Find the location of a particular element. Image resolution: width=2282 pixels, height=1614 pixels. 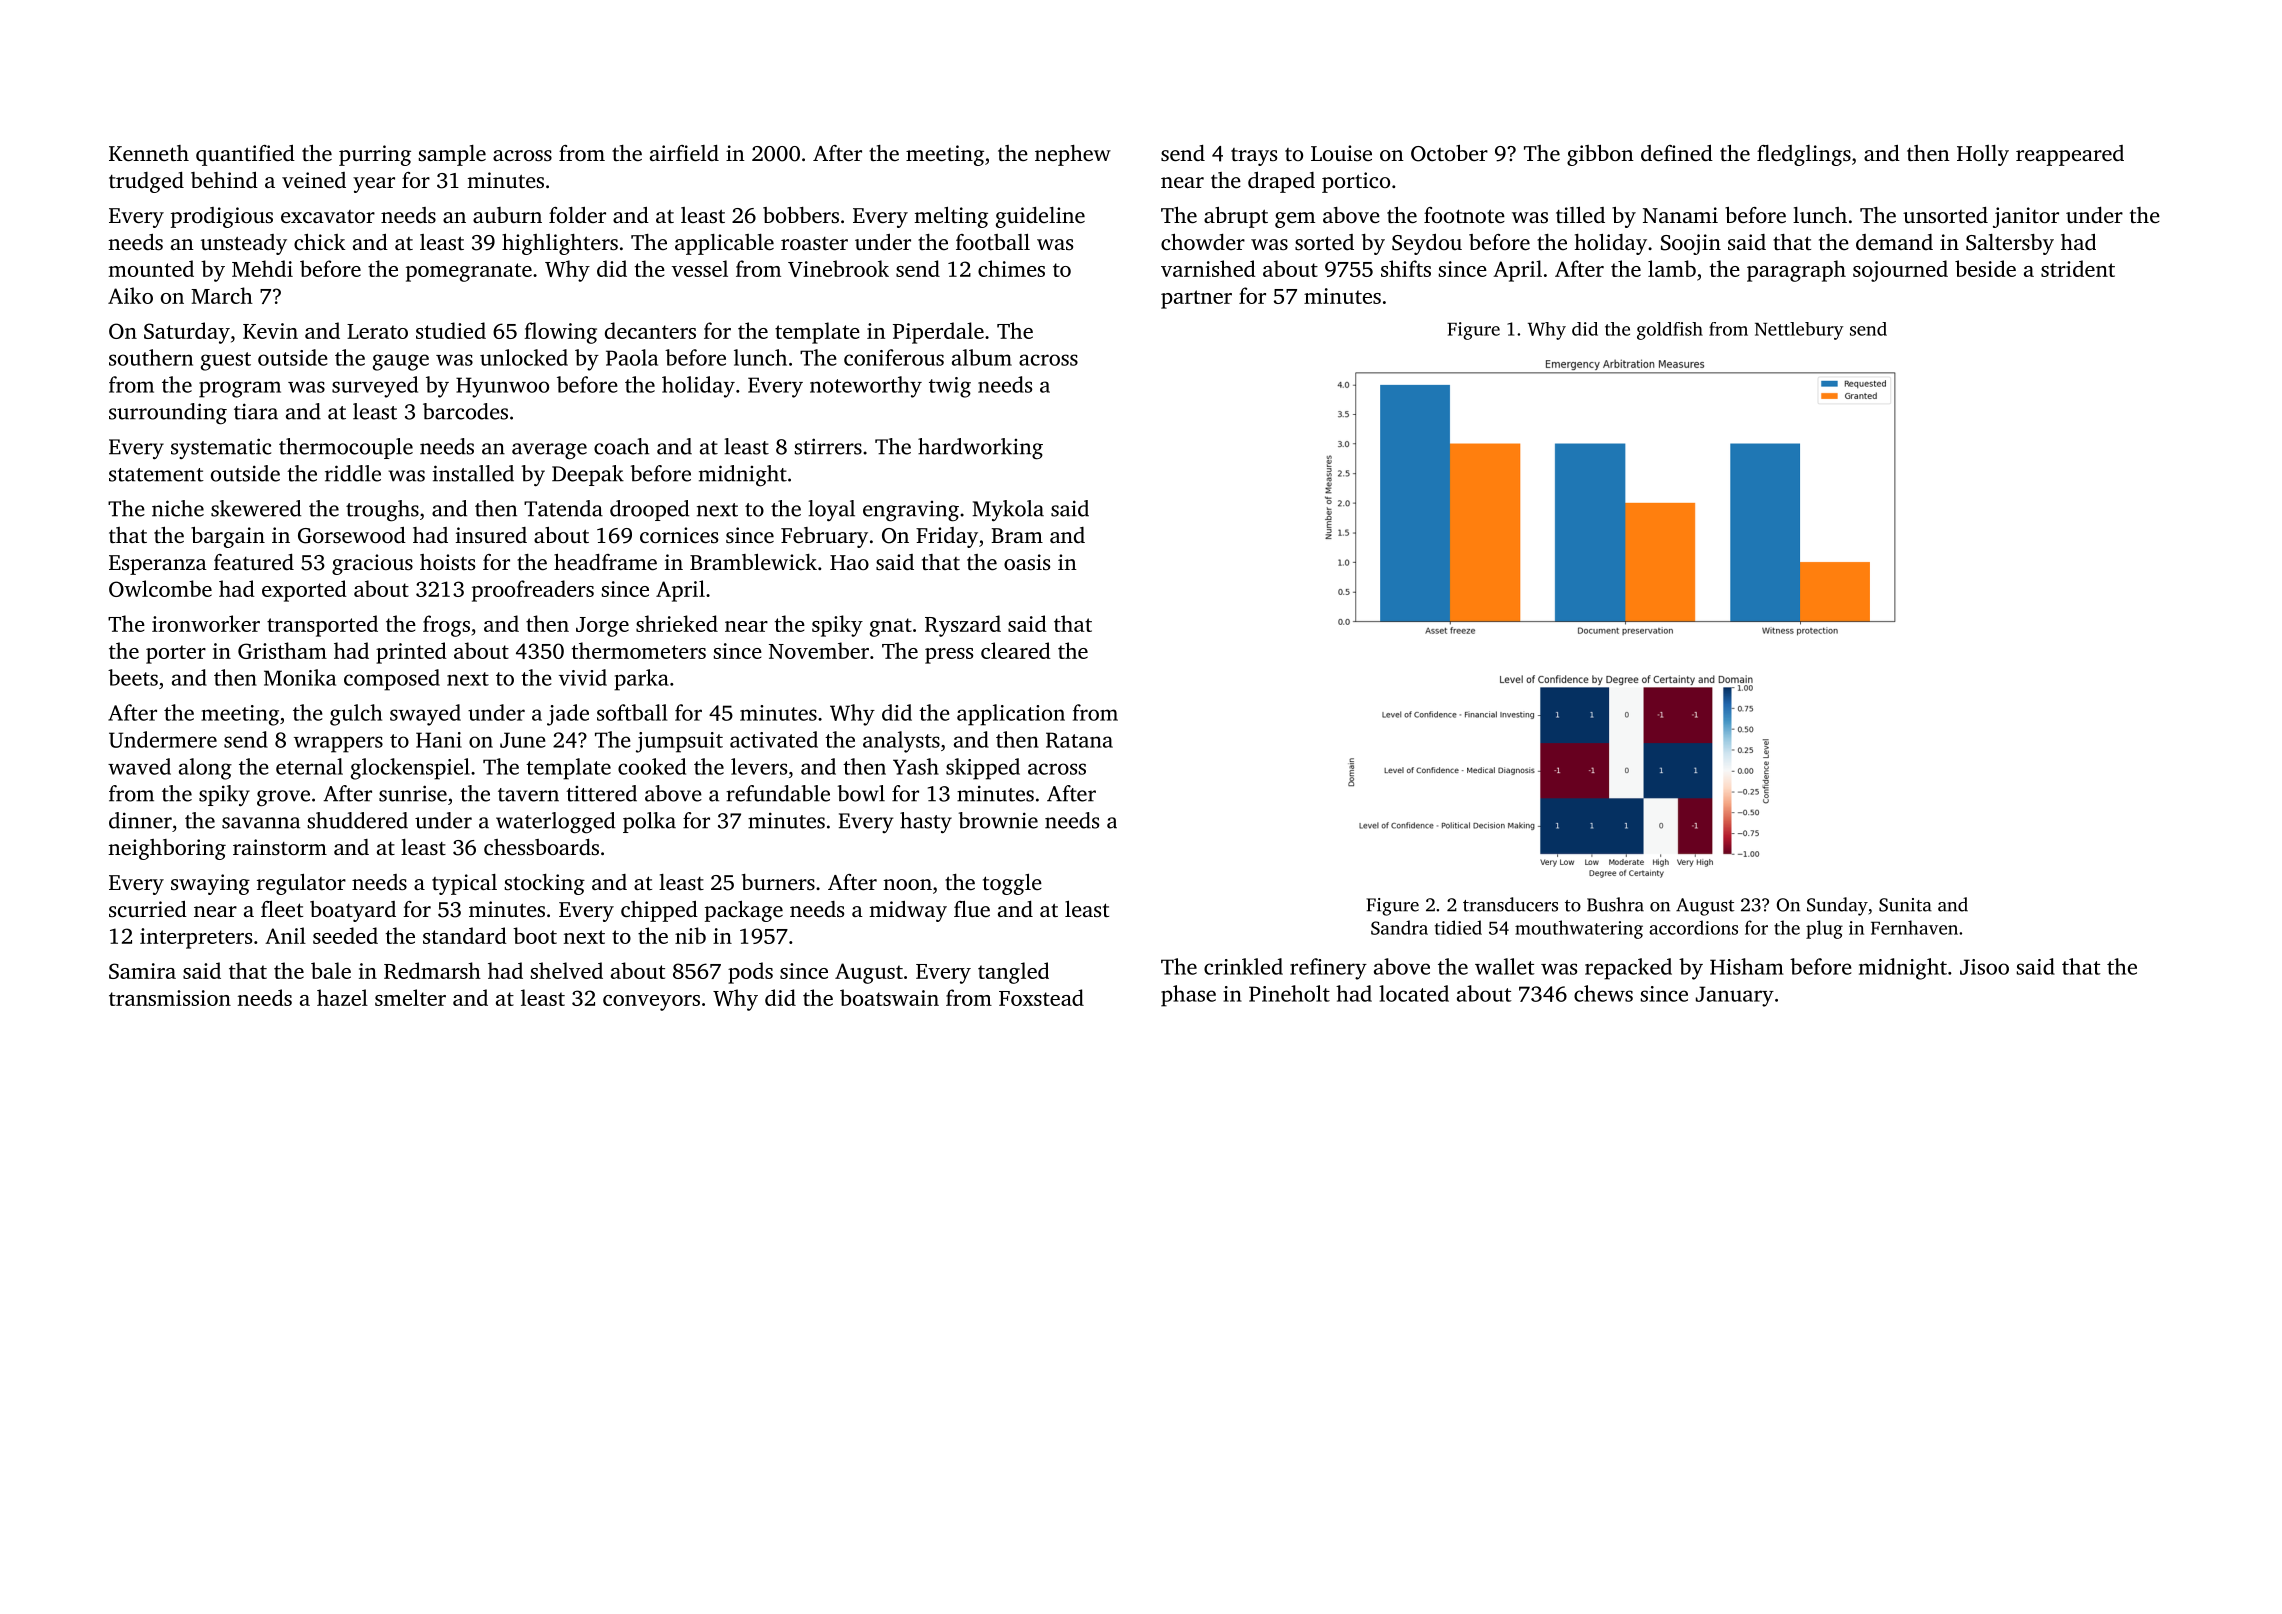

Ratana is located at coordinates (1079, 740).
